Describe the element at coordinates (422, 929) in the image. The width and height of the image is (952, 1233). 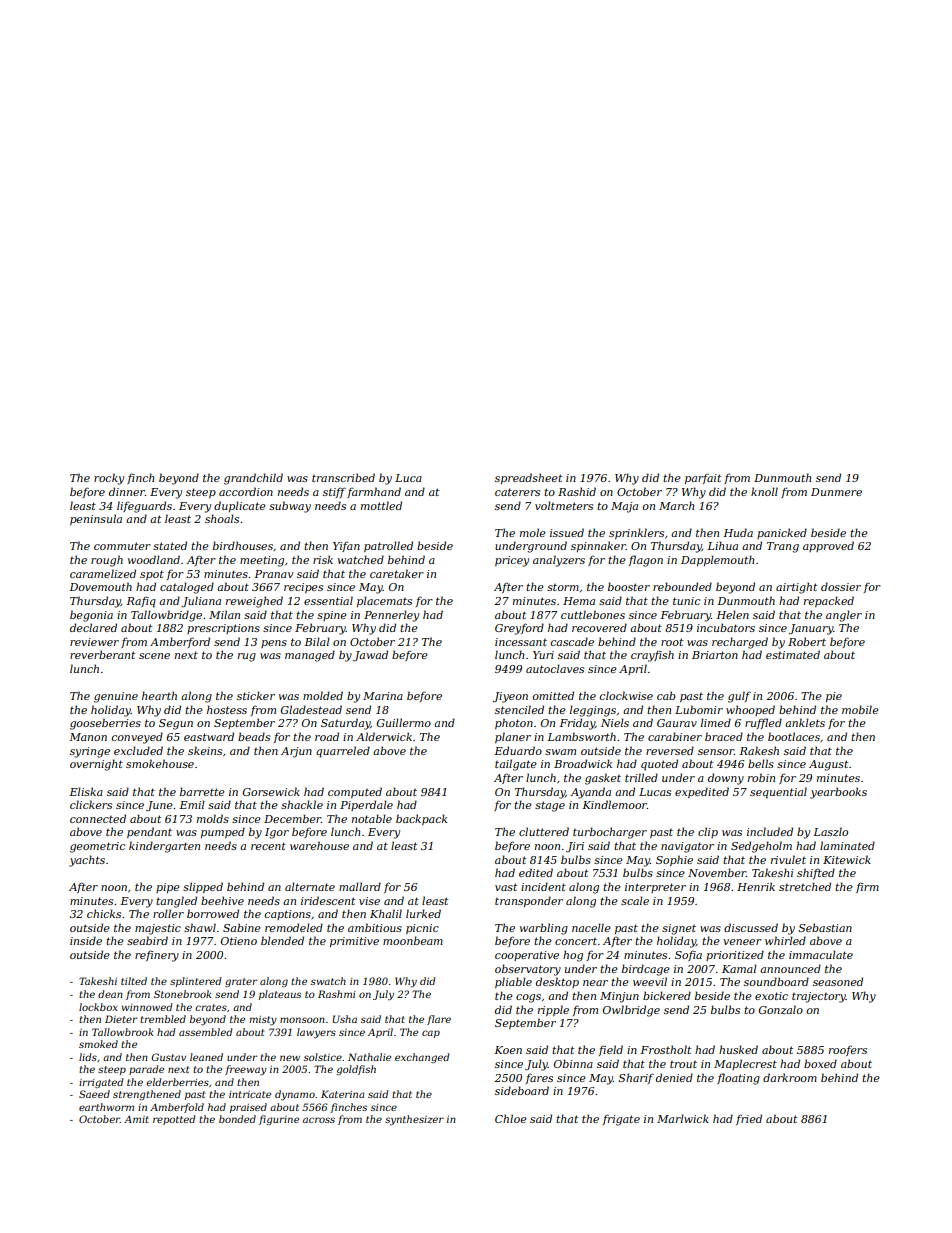
I see `picnic` at that location.
